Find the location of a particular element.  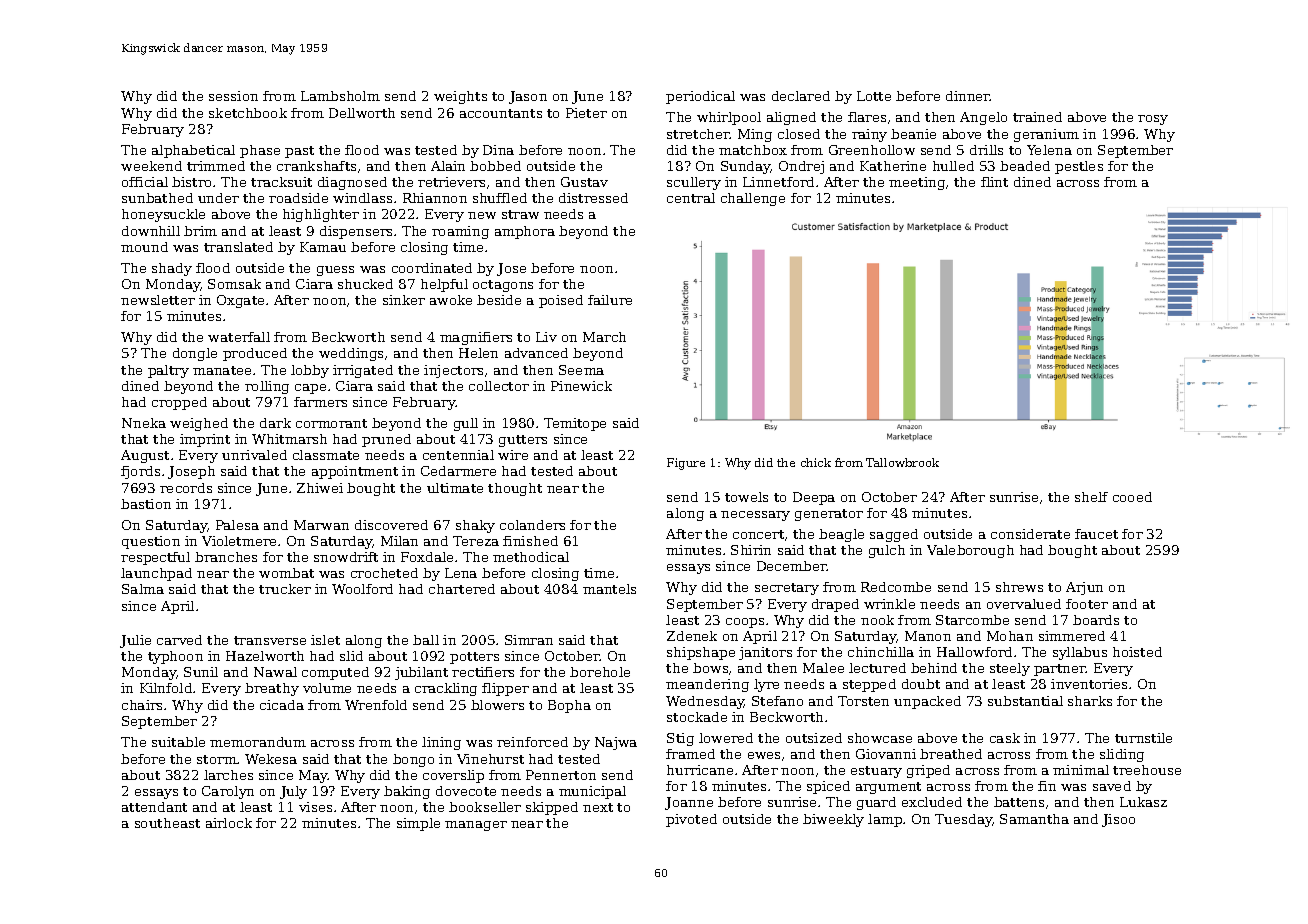

storm is located at coordinates (217, 759).
